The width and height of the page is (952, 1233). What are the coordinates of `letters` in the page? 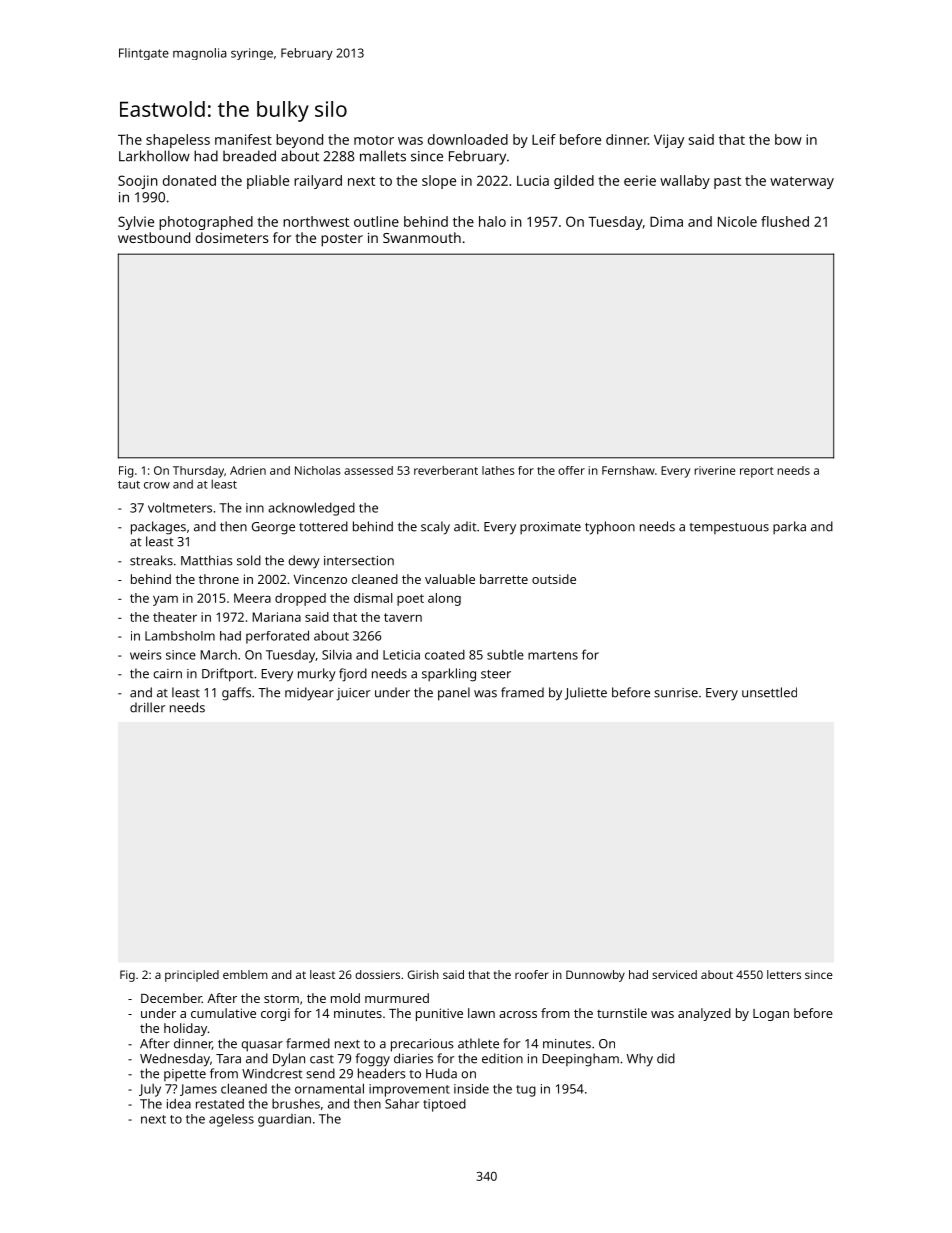 It's located at (784, 974).
